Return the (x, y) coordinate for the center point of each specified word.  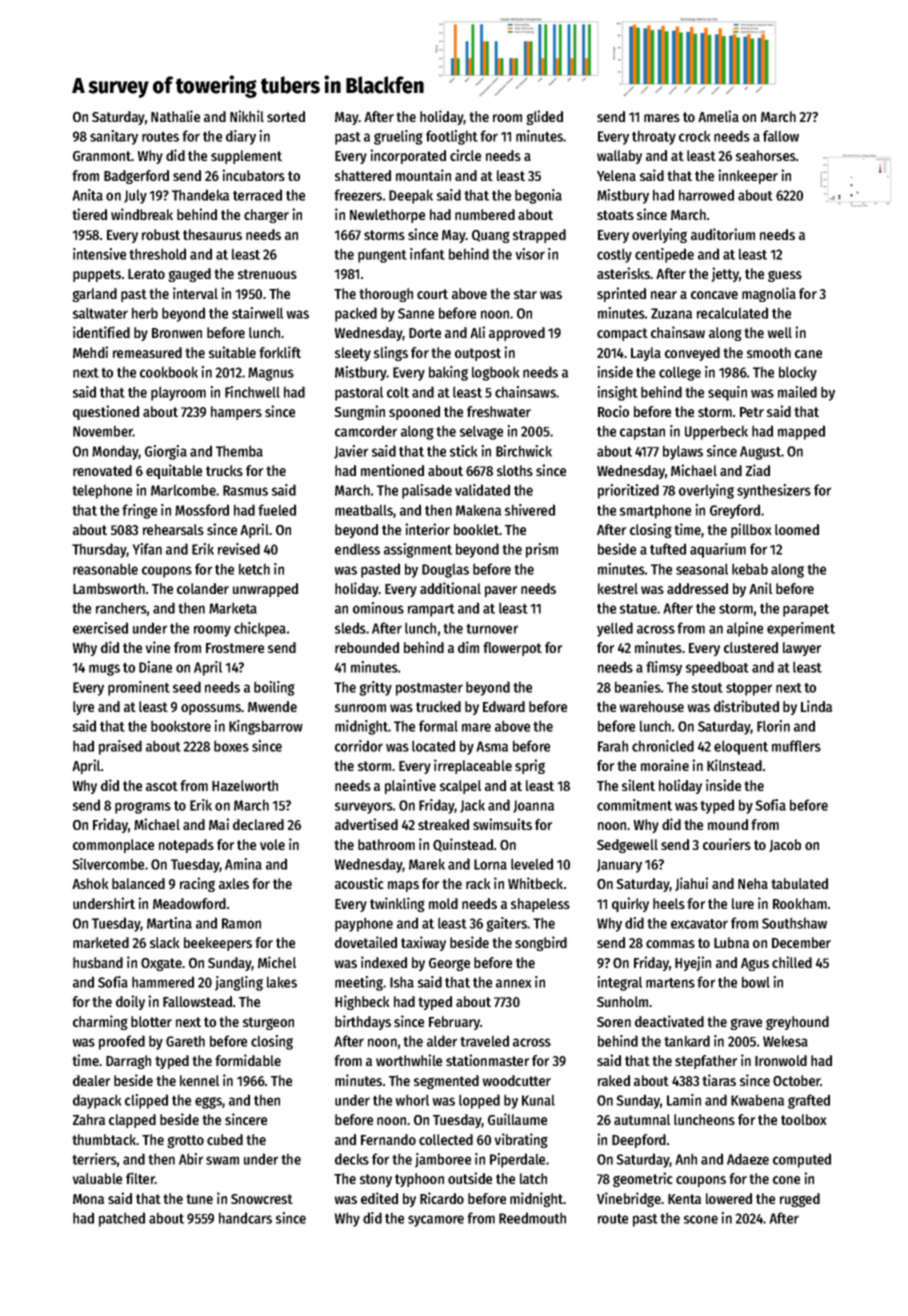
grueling (398, 137)
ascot (162, 786)
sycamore (436, 1221)
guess (785, 276)
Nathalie (175, 116)
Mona (88, 1199)
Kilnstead (734, 765)
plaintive (410, 786)
